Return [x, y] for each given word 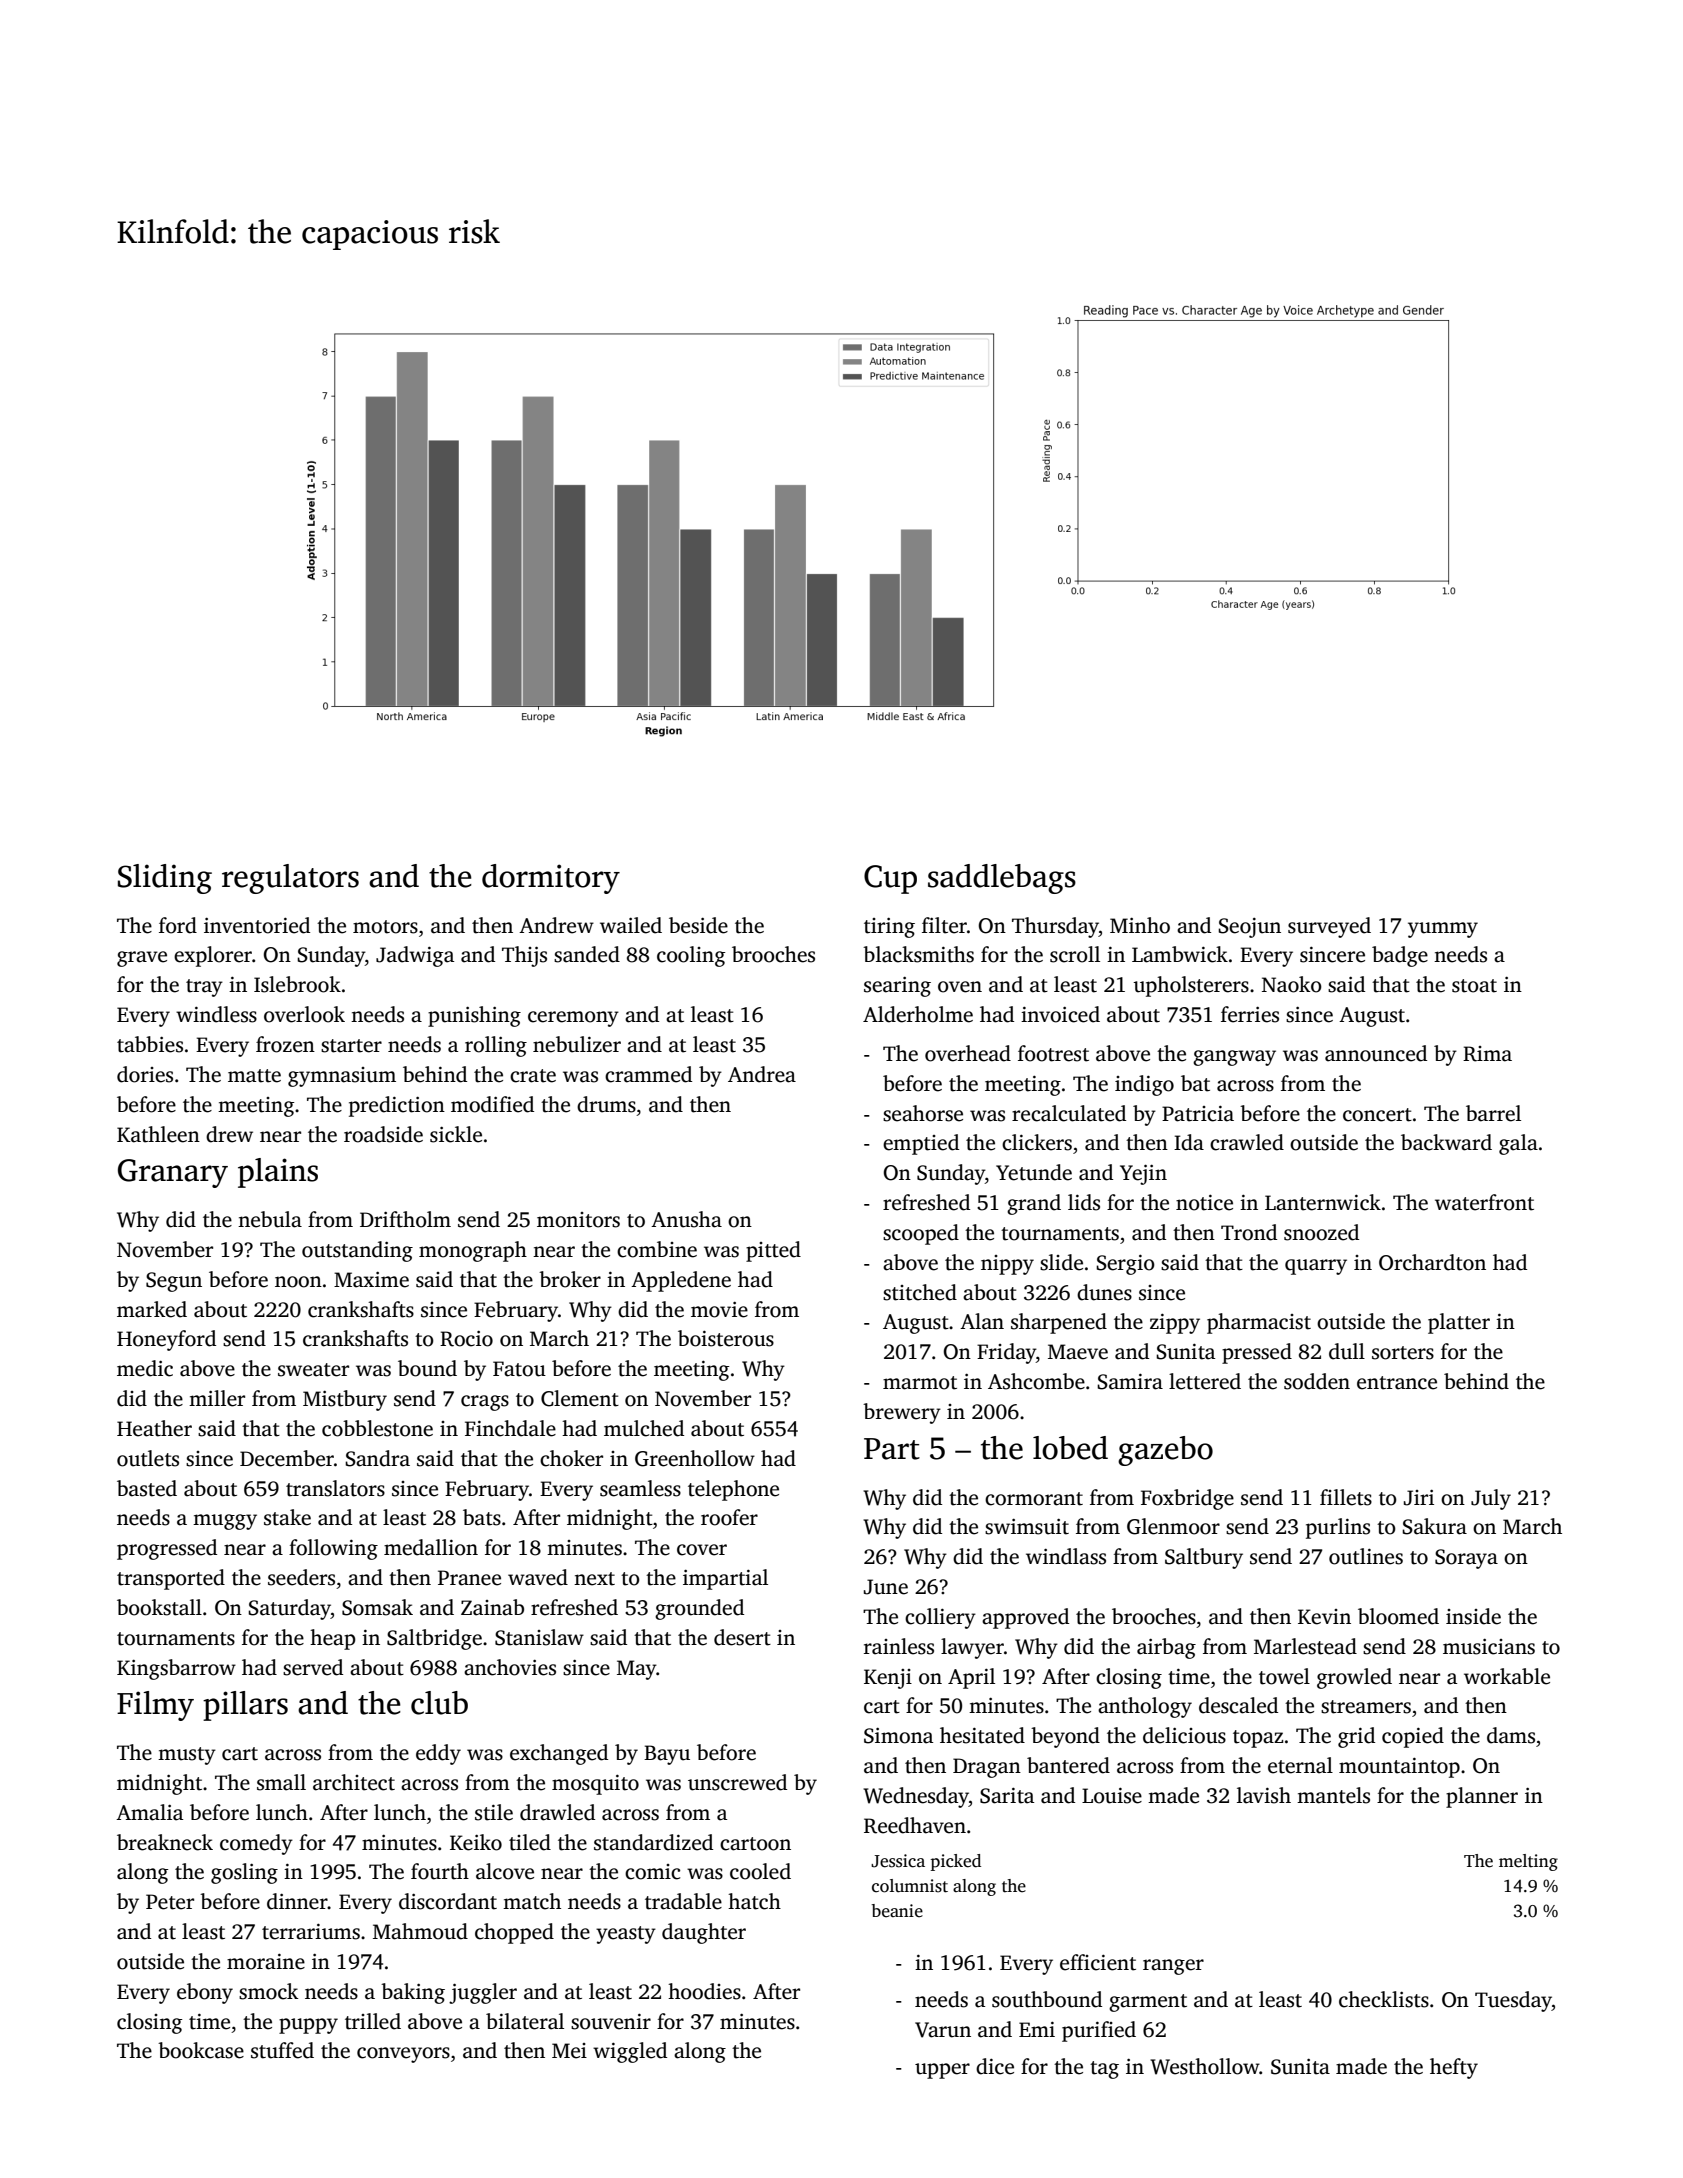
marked [152, 1309]
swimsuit [1027, 1527]
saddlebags [1002, 879]
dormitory [551, 879]
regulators [290, 879]
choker [571, 1458]
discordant [448, 1901]
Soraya [1466, 1559]
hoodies [704, 1991]
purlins [1338, 1528]
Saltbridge [434, 1639]
